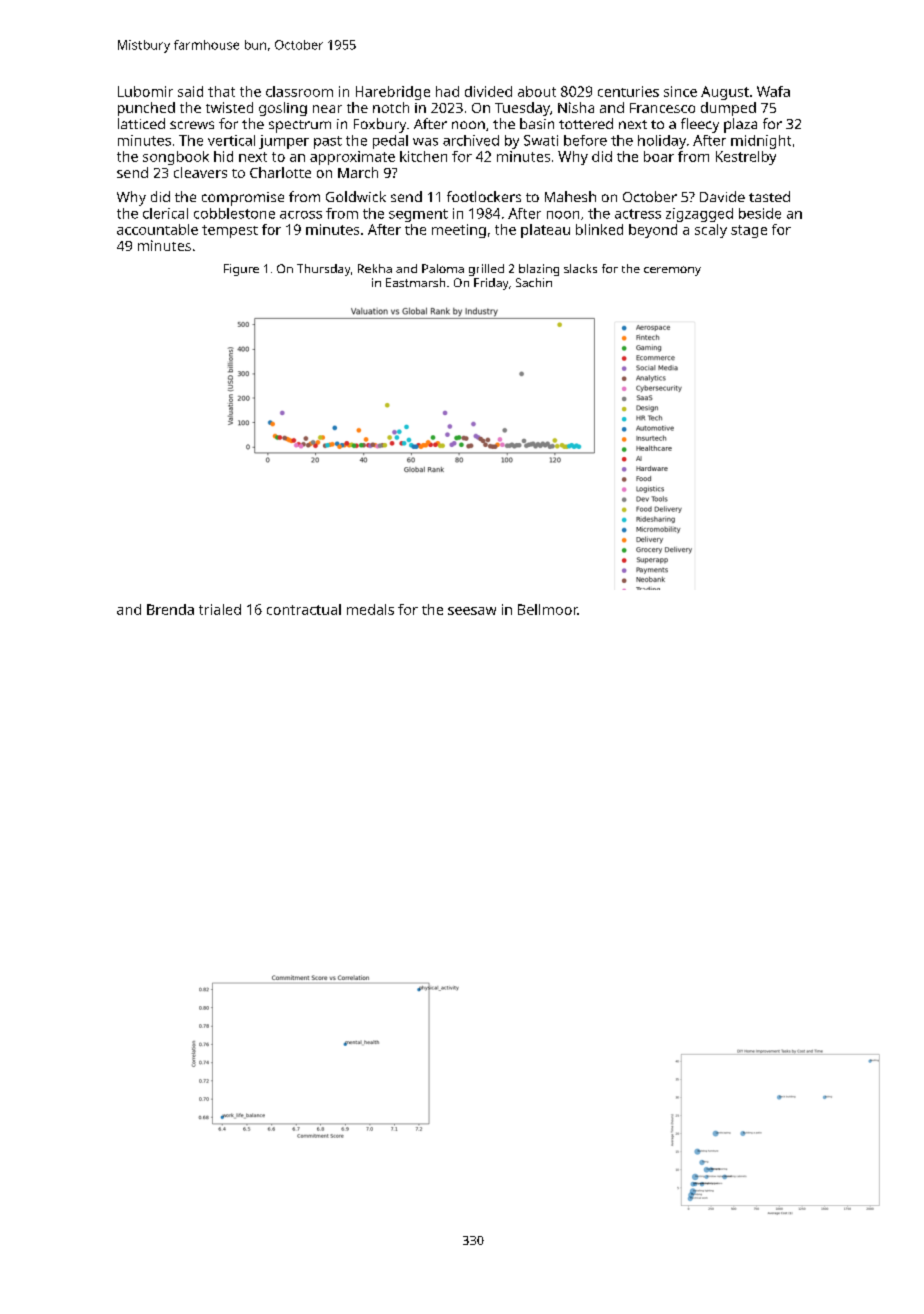  Describe the element at coordinates (141, 123) in the screenshot. I see `latticed` at that location.
